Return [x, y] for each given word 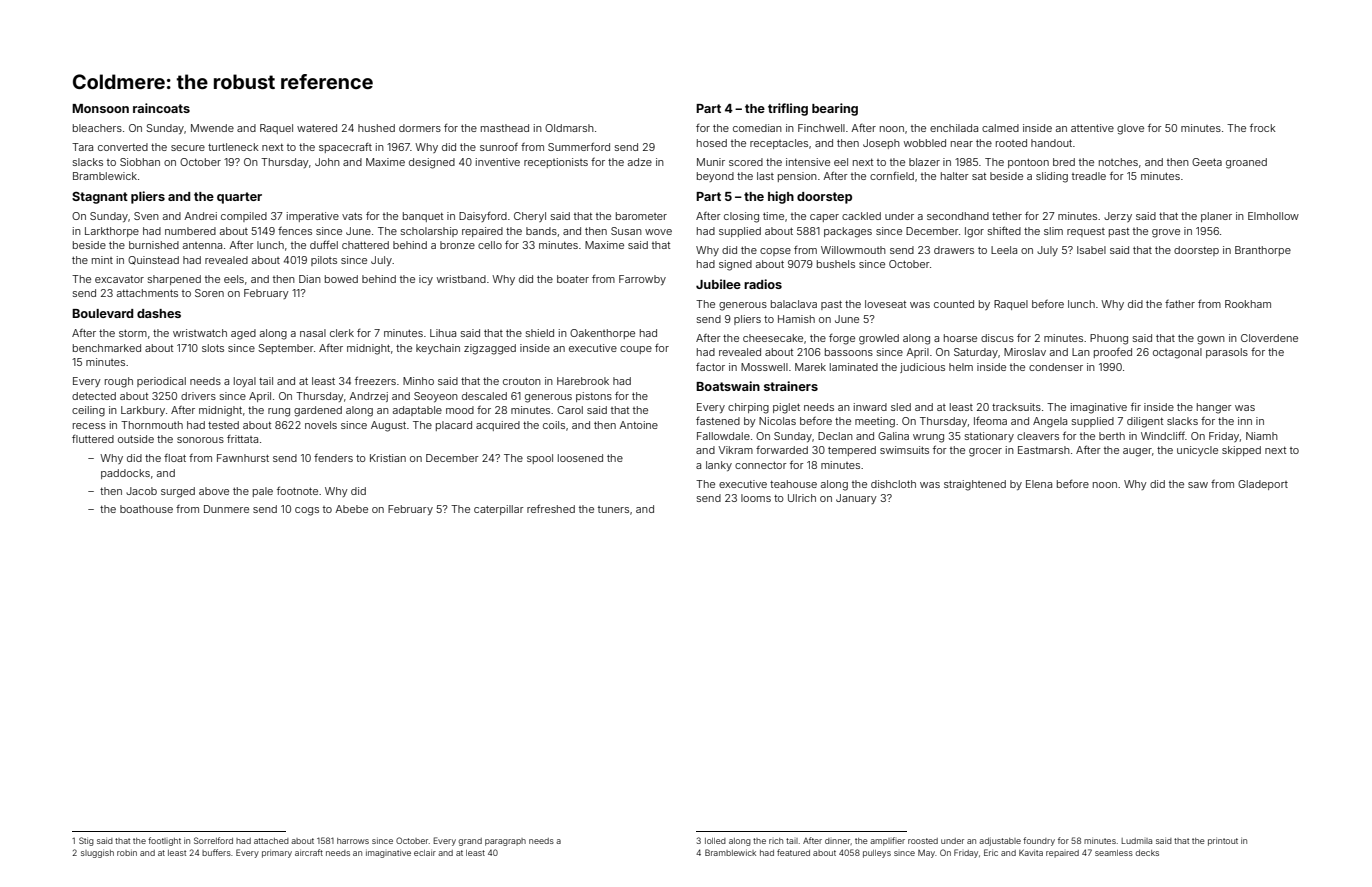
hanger [1214, 408]
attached [271, 841]
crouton [522, 381]
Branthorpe [1263, 251]
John [327, 162]
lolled [715, 841]
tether [1007, 216]
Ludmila [1136, 841]
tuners [613, 509]
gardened [318, 411]
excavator [119, 279]
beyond [715, 177]
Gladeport [1263, 485]
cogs [307, 511]
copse [775, 252]
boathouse [146, 509]
